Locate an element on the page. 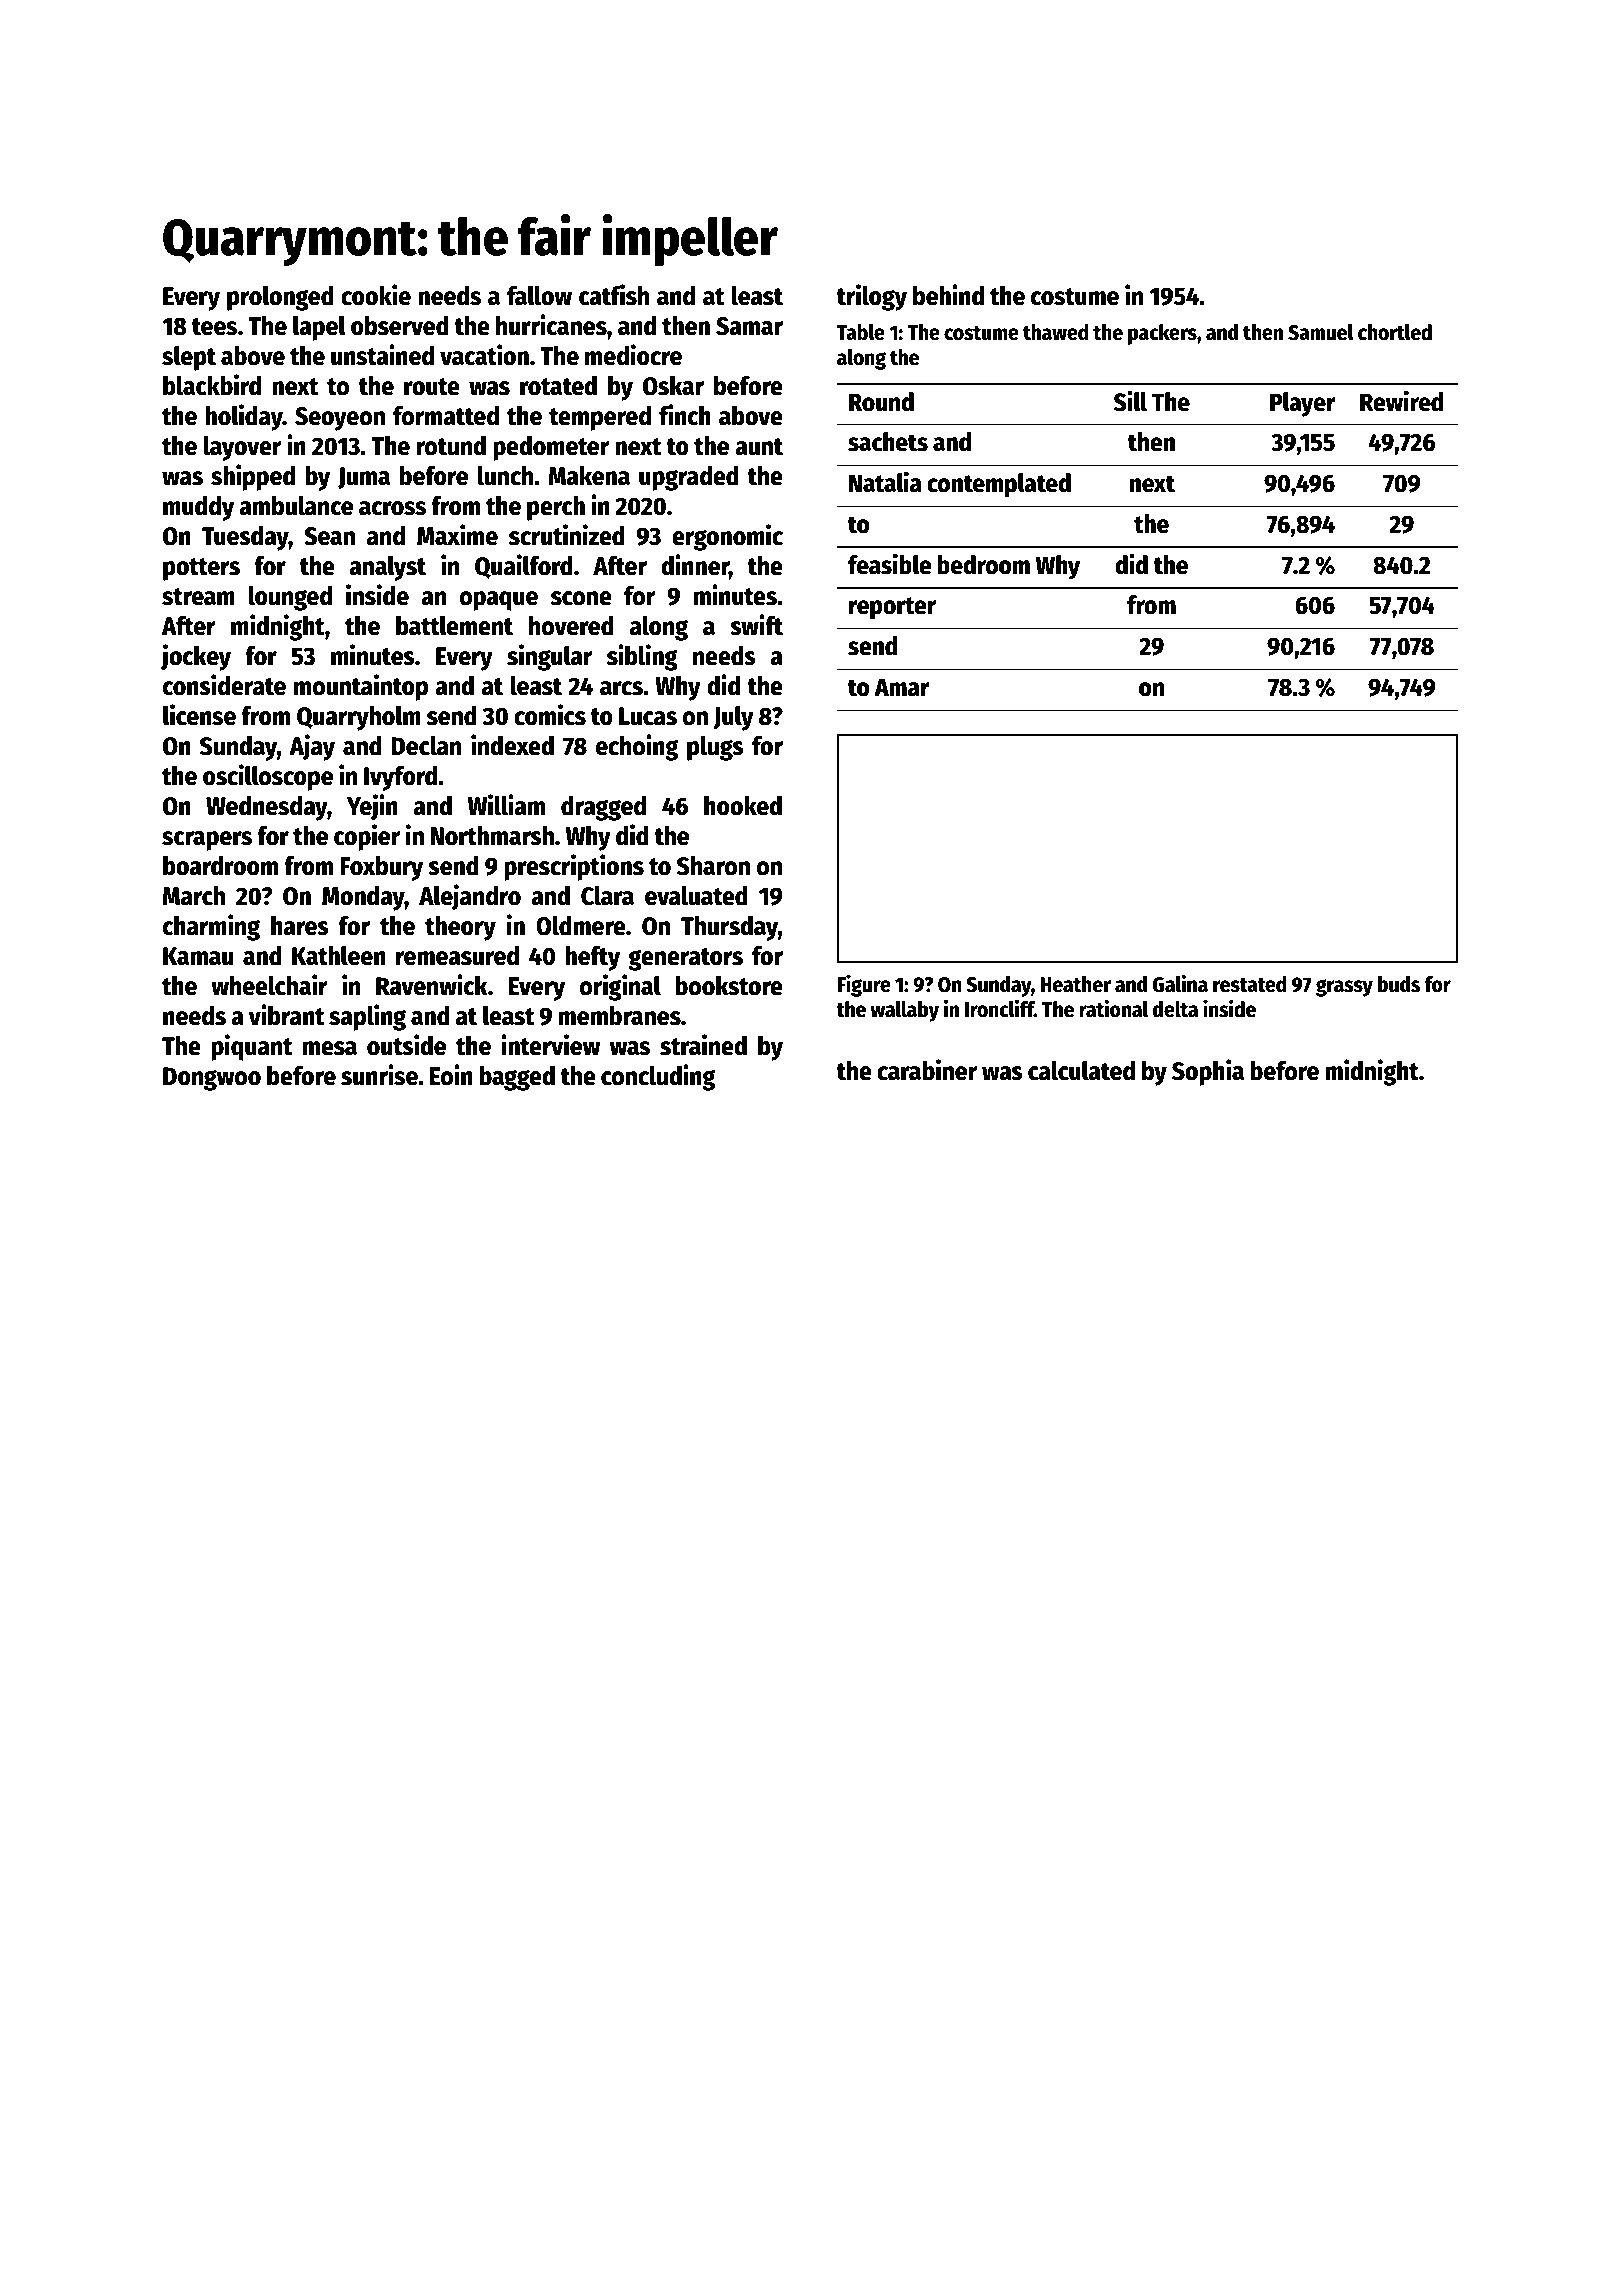 The width and height of the document is (1620, 2292). stream is located at coordinates (198, 597).
